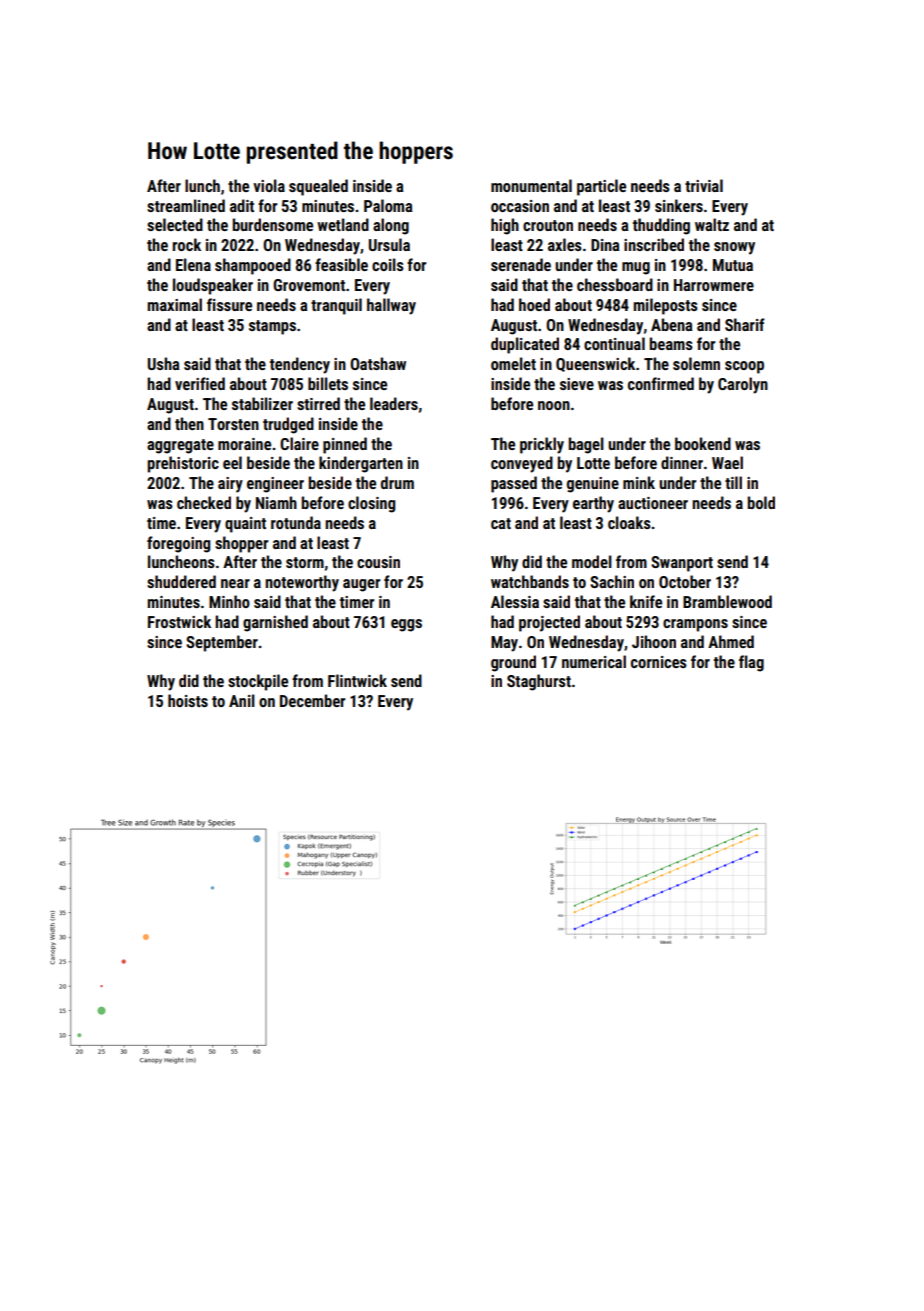 The image size is (924, 1311). What do you see at coordinates (712, 224) in the page?
I see `waltz` at bounding box center [712, 224].
